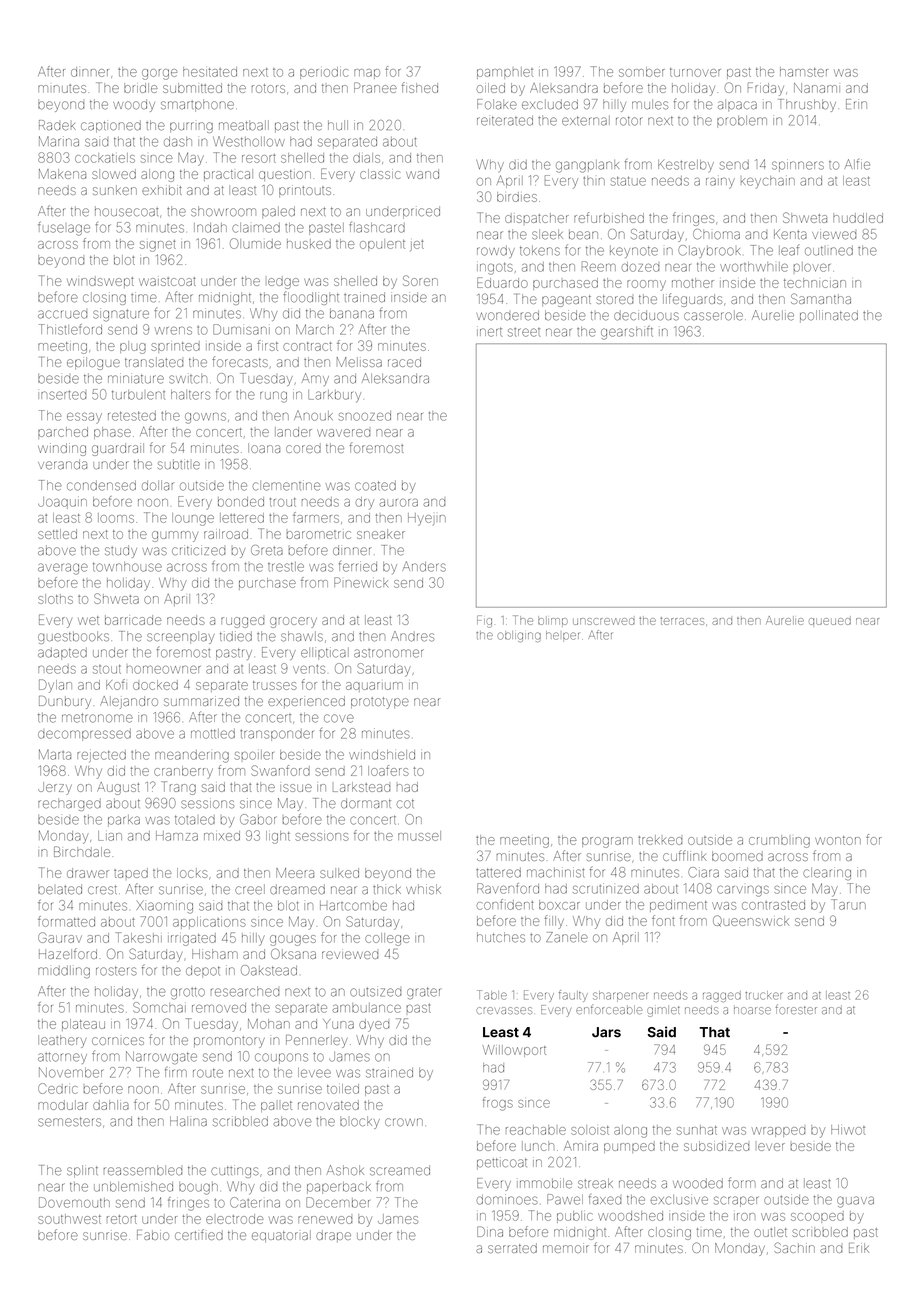 The width and height of the page is (924, 1308). What do you see at coordinates (498, 1104) in the page?
I see `frogs` at bounding box center [498, 1104].
